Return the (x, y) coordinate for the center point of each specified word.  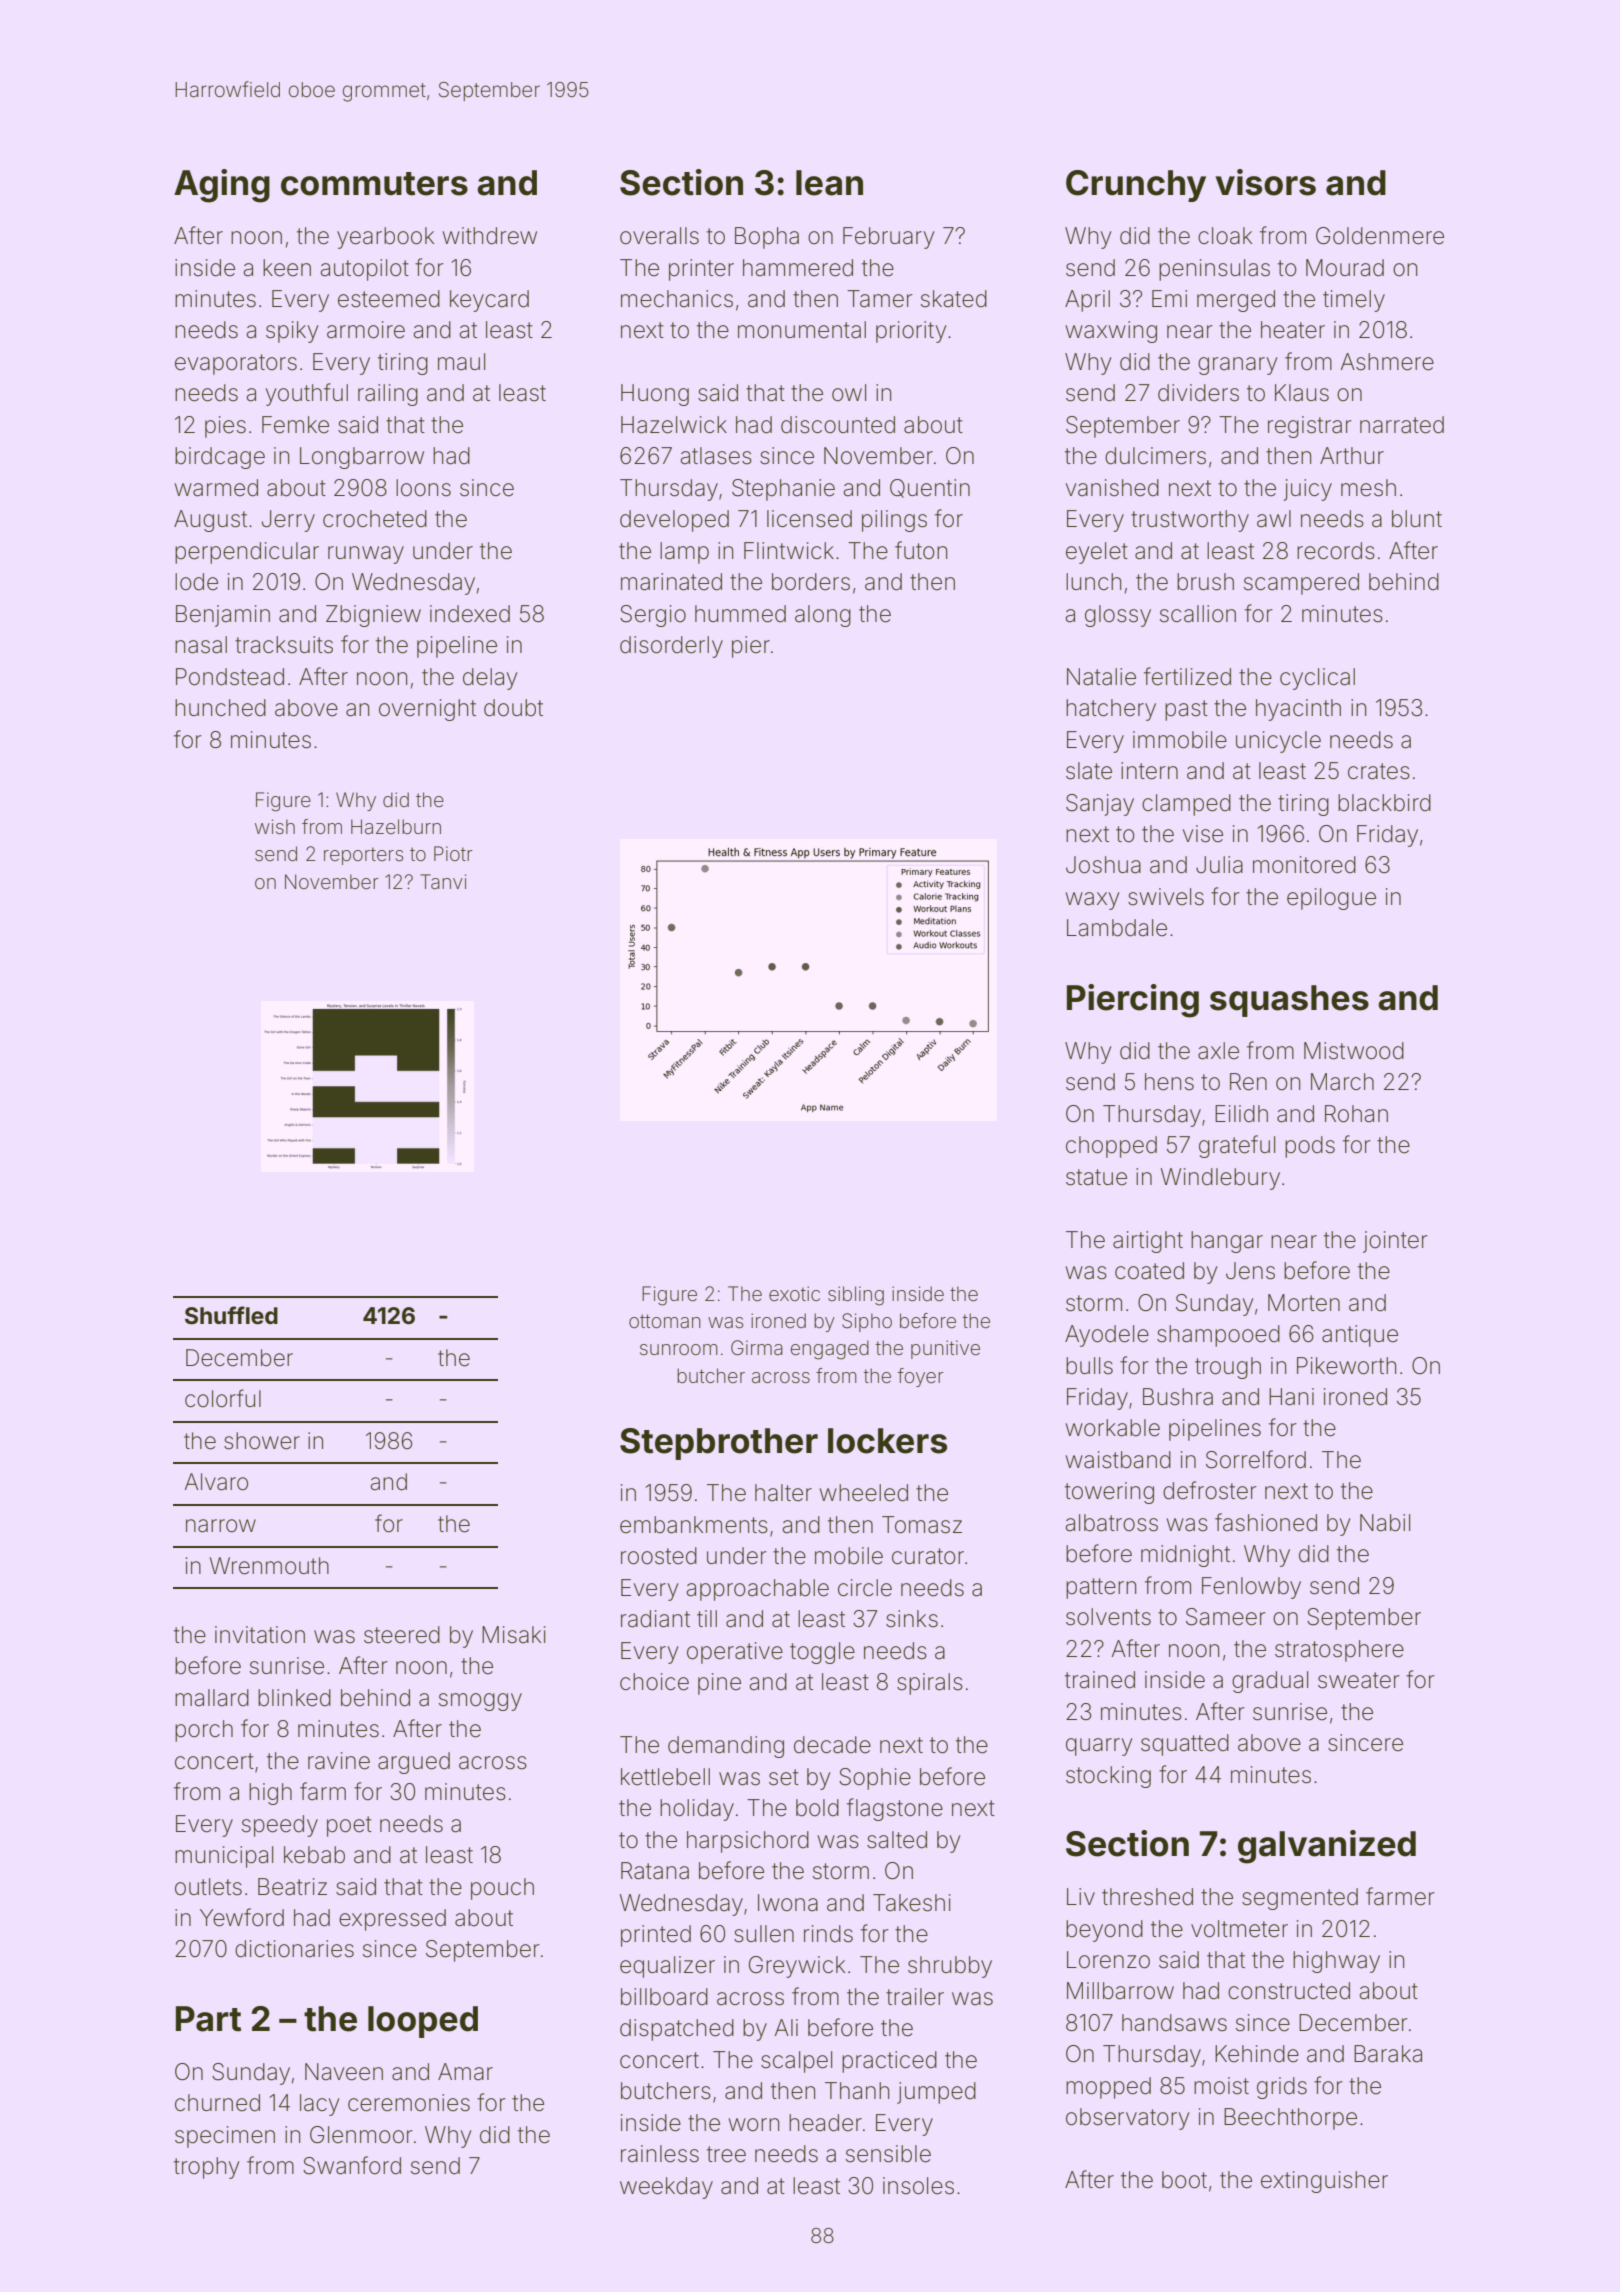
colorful (223, 1398)
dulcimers (1155, 456)
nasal (201, 645)
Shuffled (231, 1315)
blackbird (1384, 803)
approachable (758, 1590)
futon (921, 550)
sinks (912, 1619)
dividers (1198, 393)
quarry (1099, 1747)
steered (402, 1635)
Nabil (1385, 1523)
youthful (307, 394)
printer (701, 270)
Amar (465, 2072)
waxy (1092, 901)
